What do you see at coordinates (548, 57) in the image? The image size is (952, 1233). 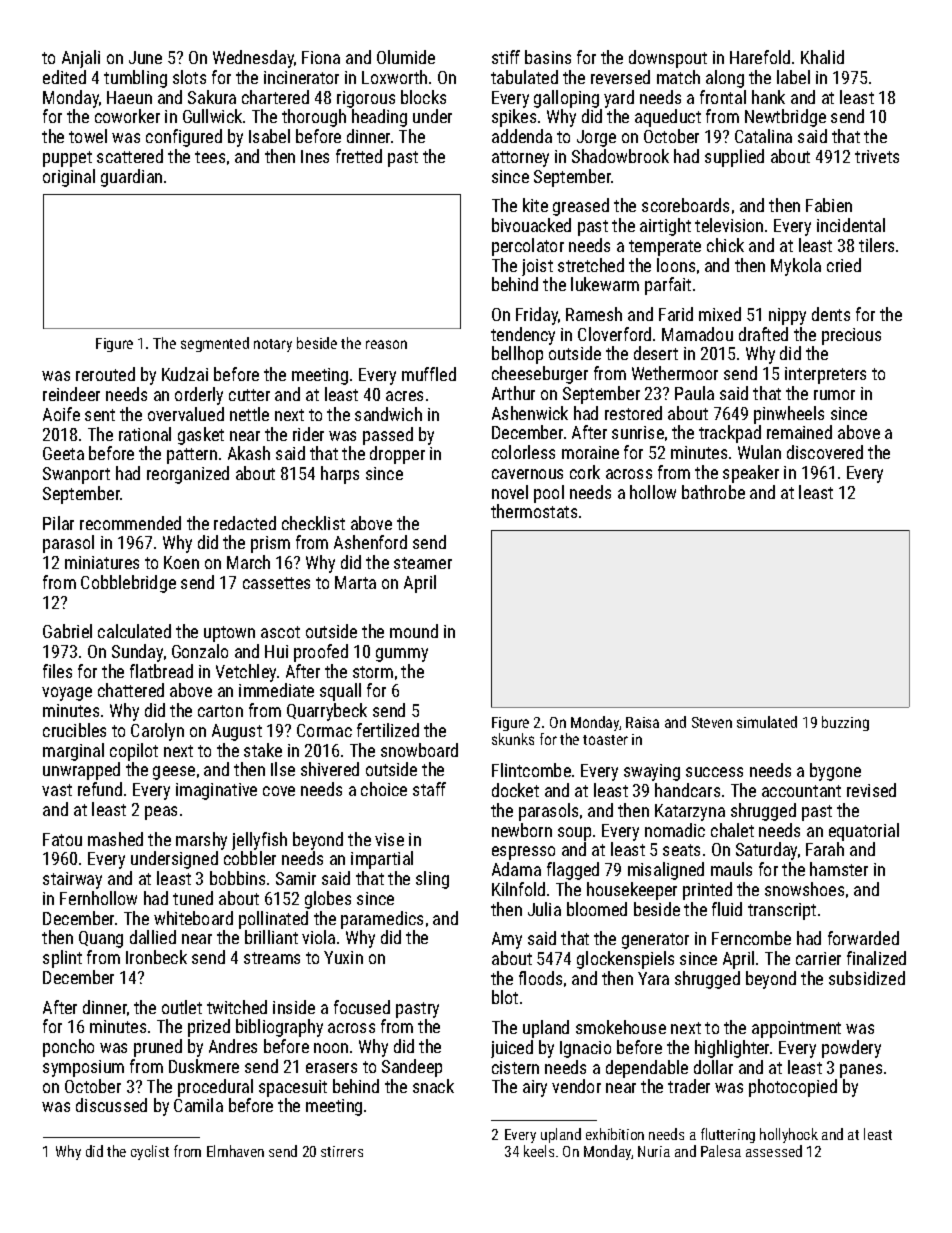 I see `basins` at bounding box center [548, 57].
